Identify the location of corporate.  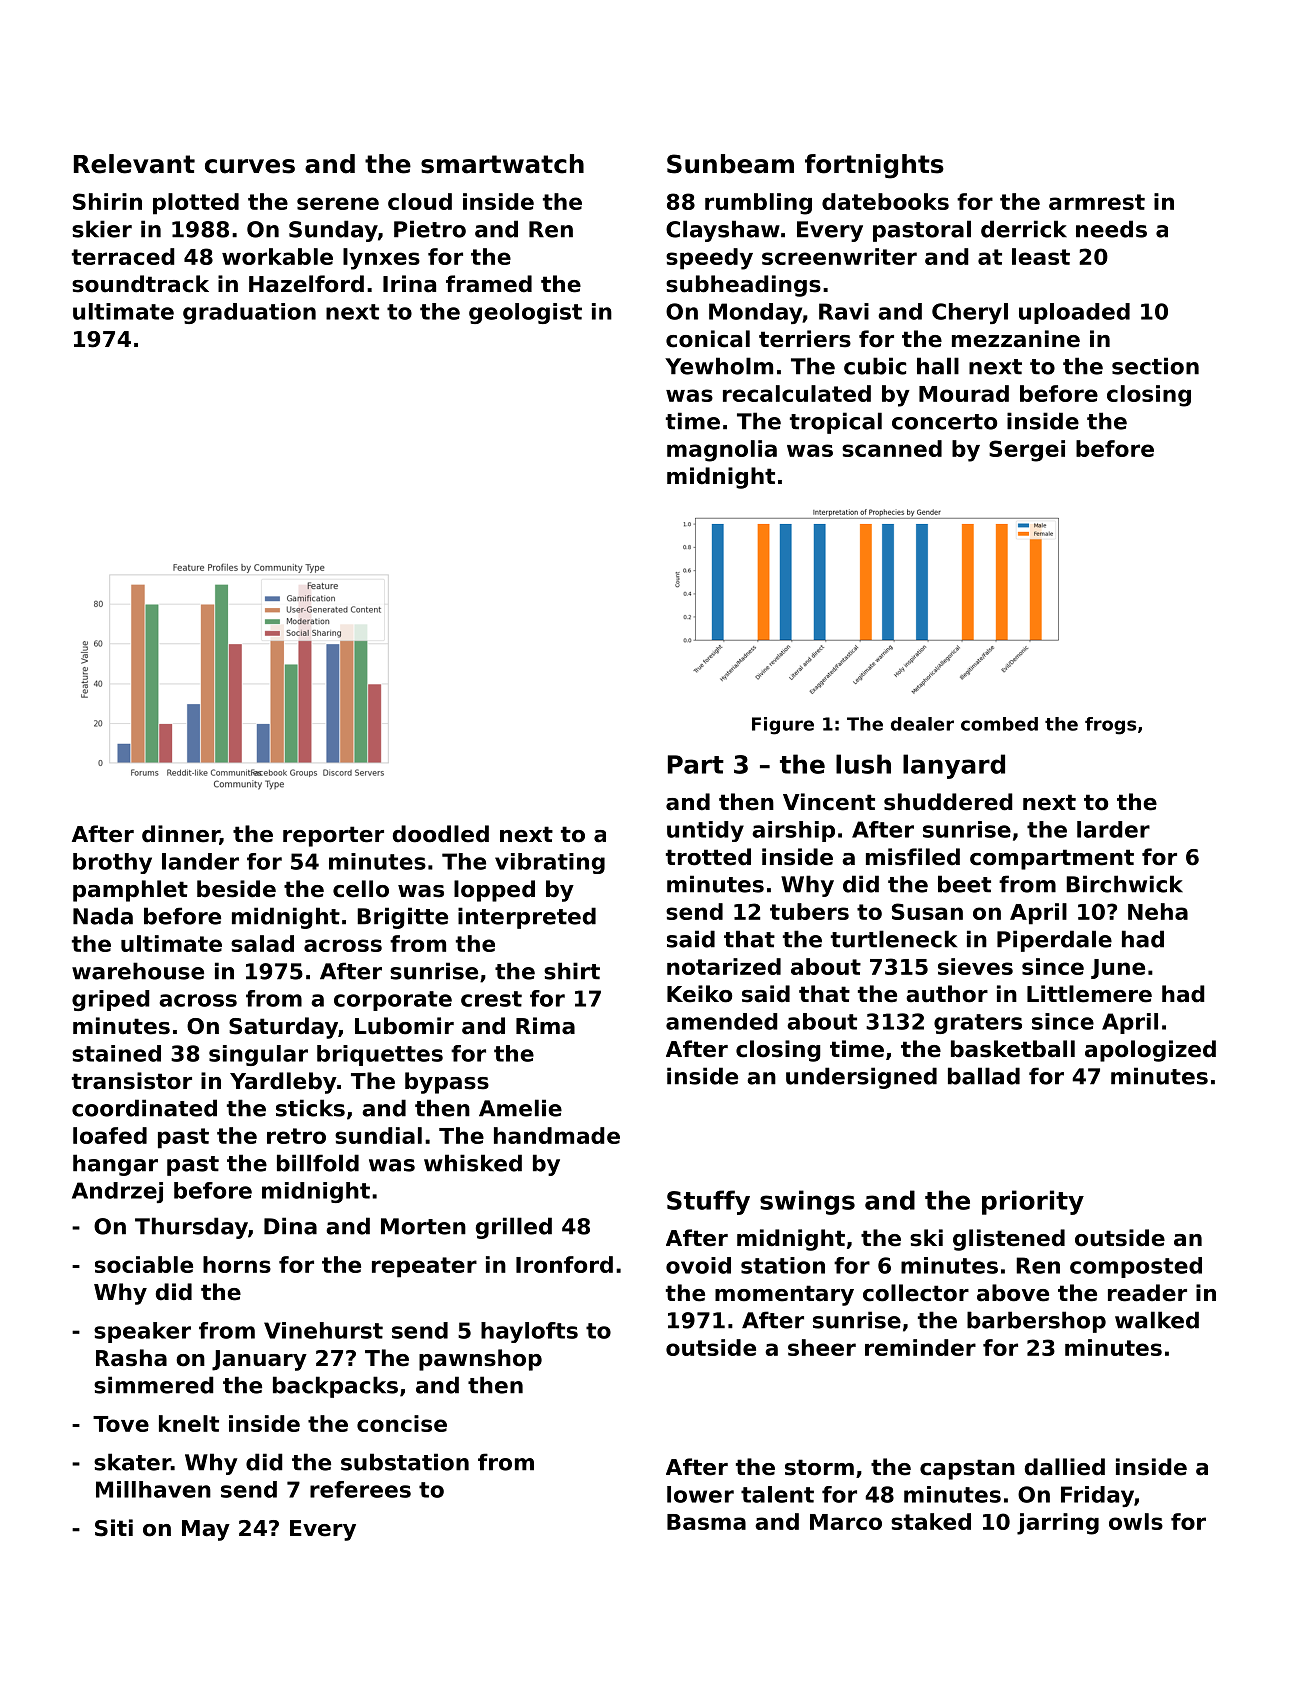
(393, 1001).
